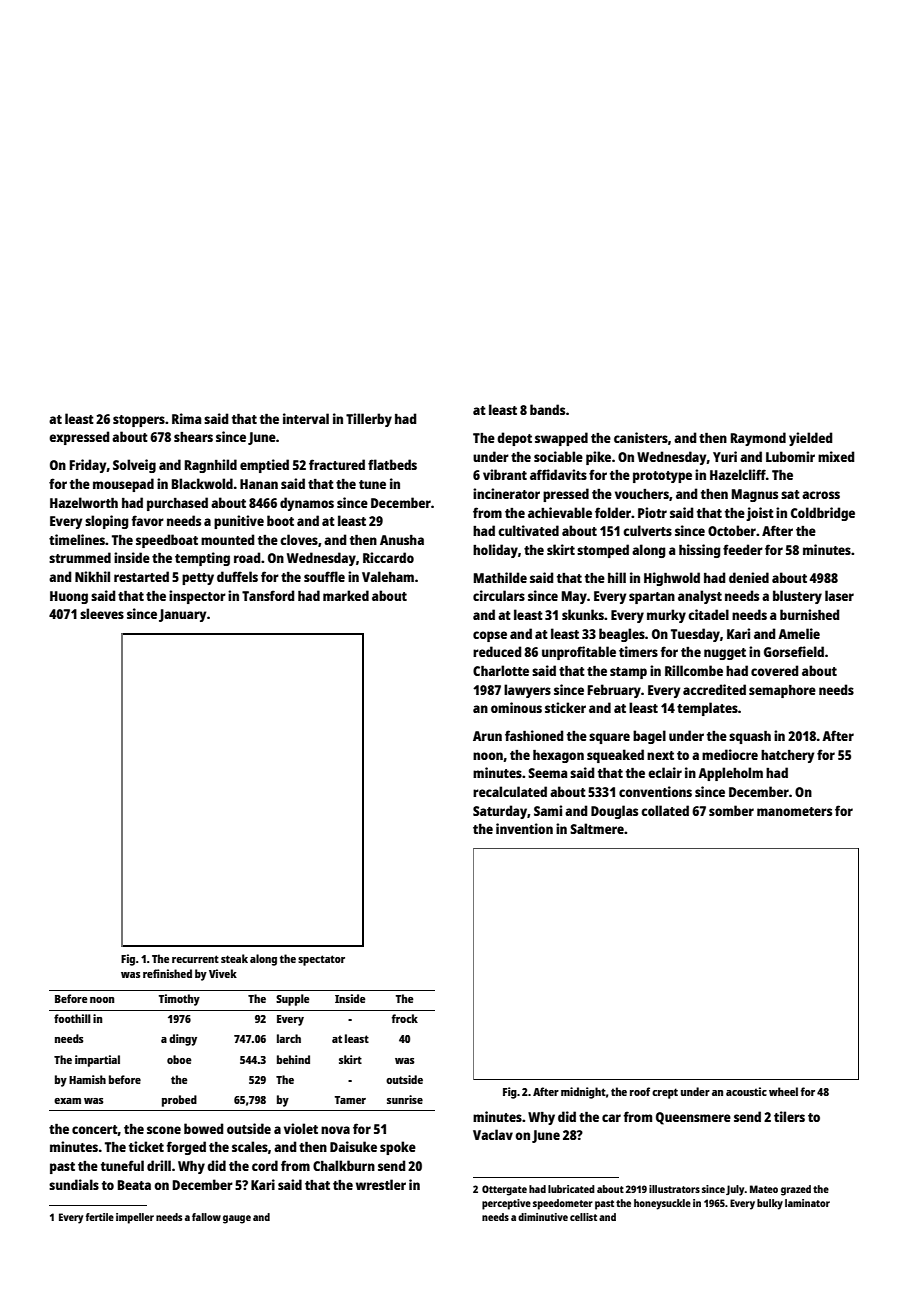 This image has height=1316, width=908. What do you see at coordinates (647, 530) in the image?
I see `culverts` at bounding box center [647, 530].
